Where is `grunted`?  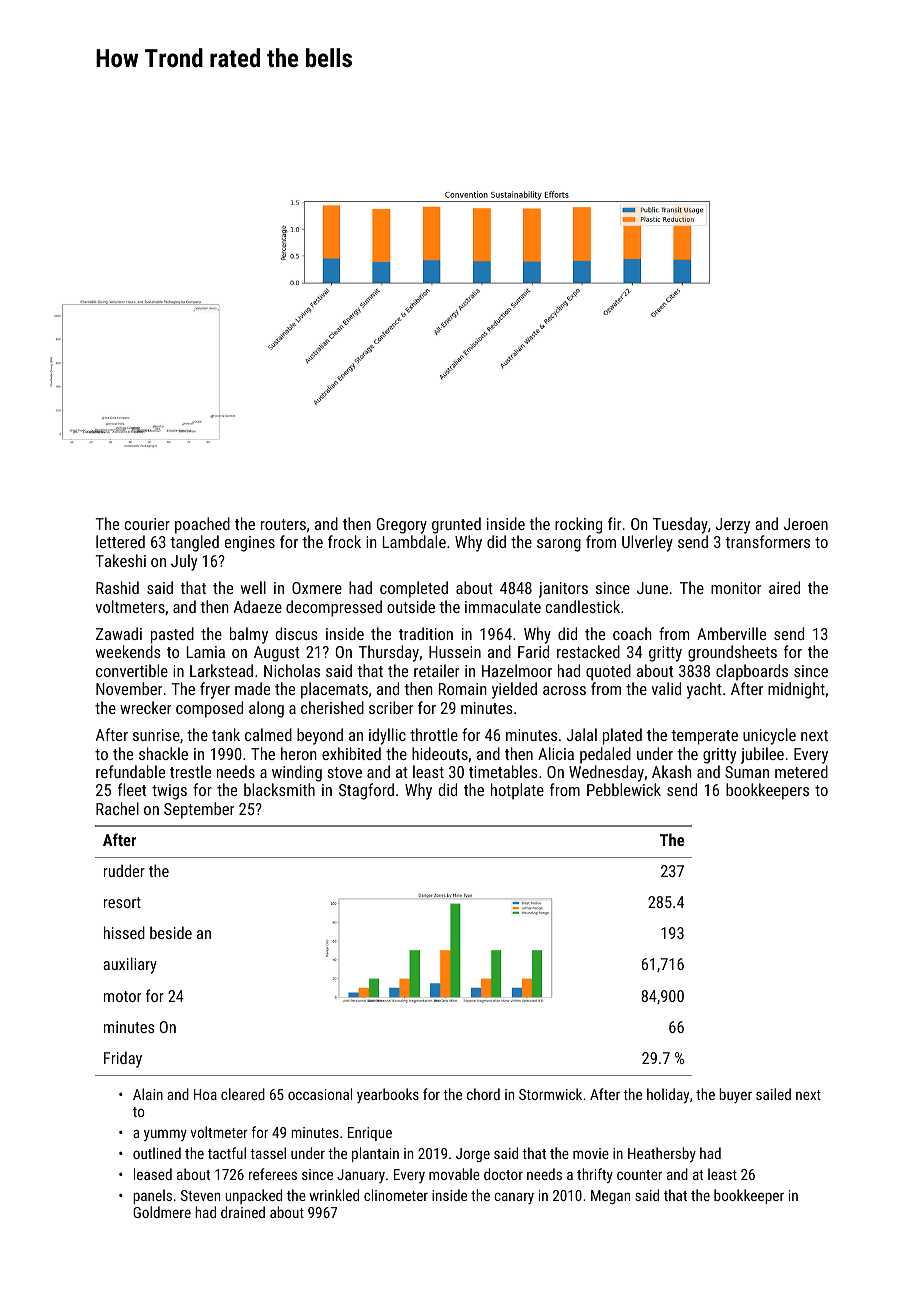
grunted is located at coordinates (456, 525).
